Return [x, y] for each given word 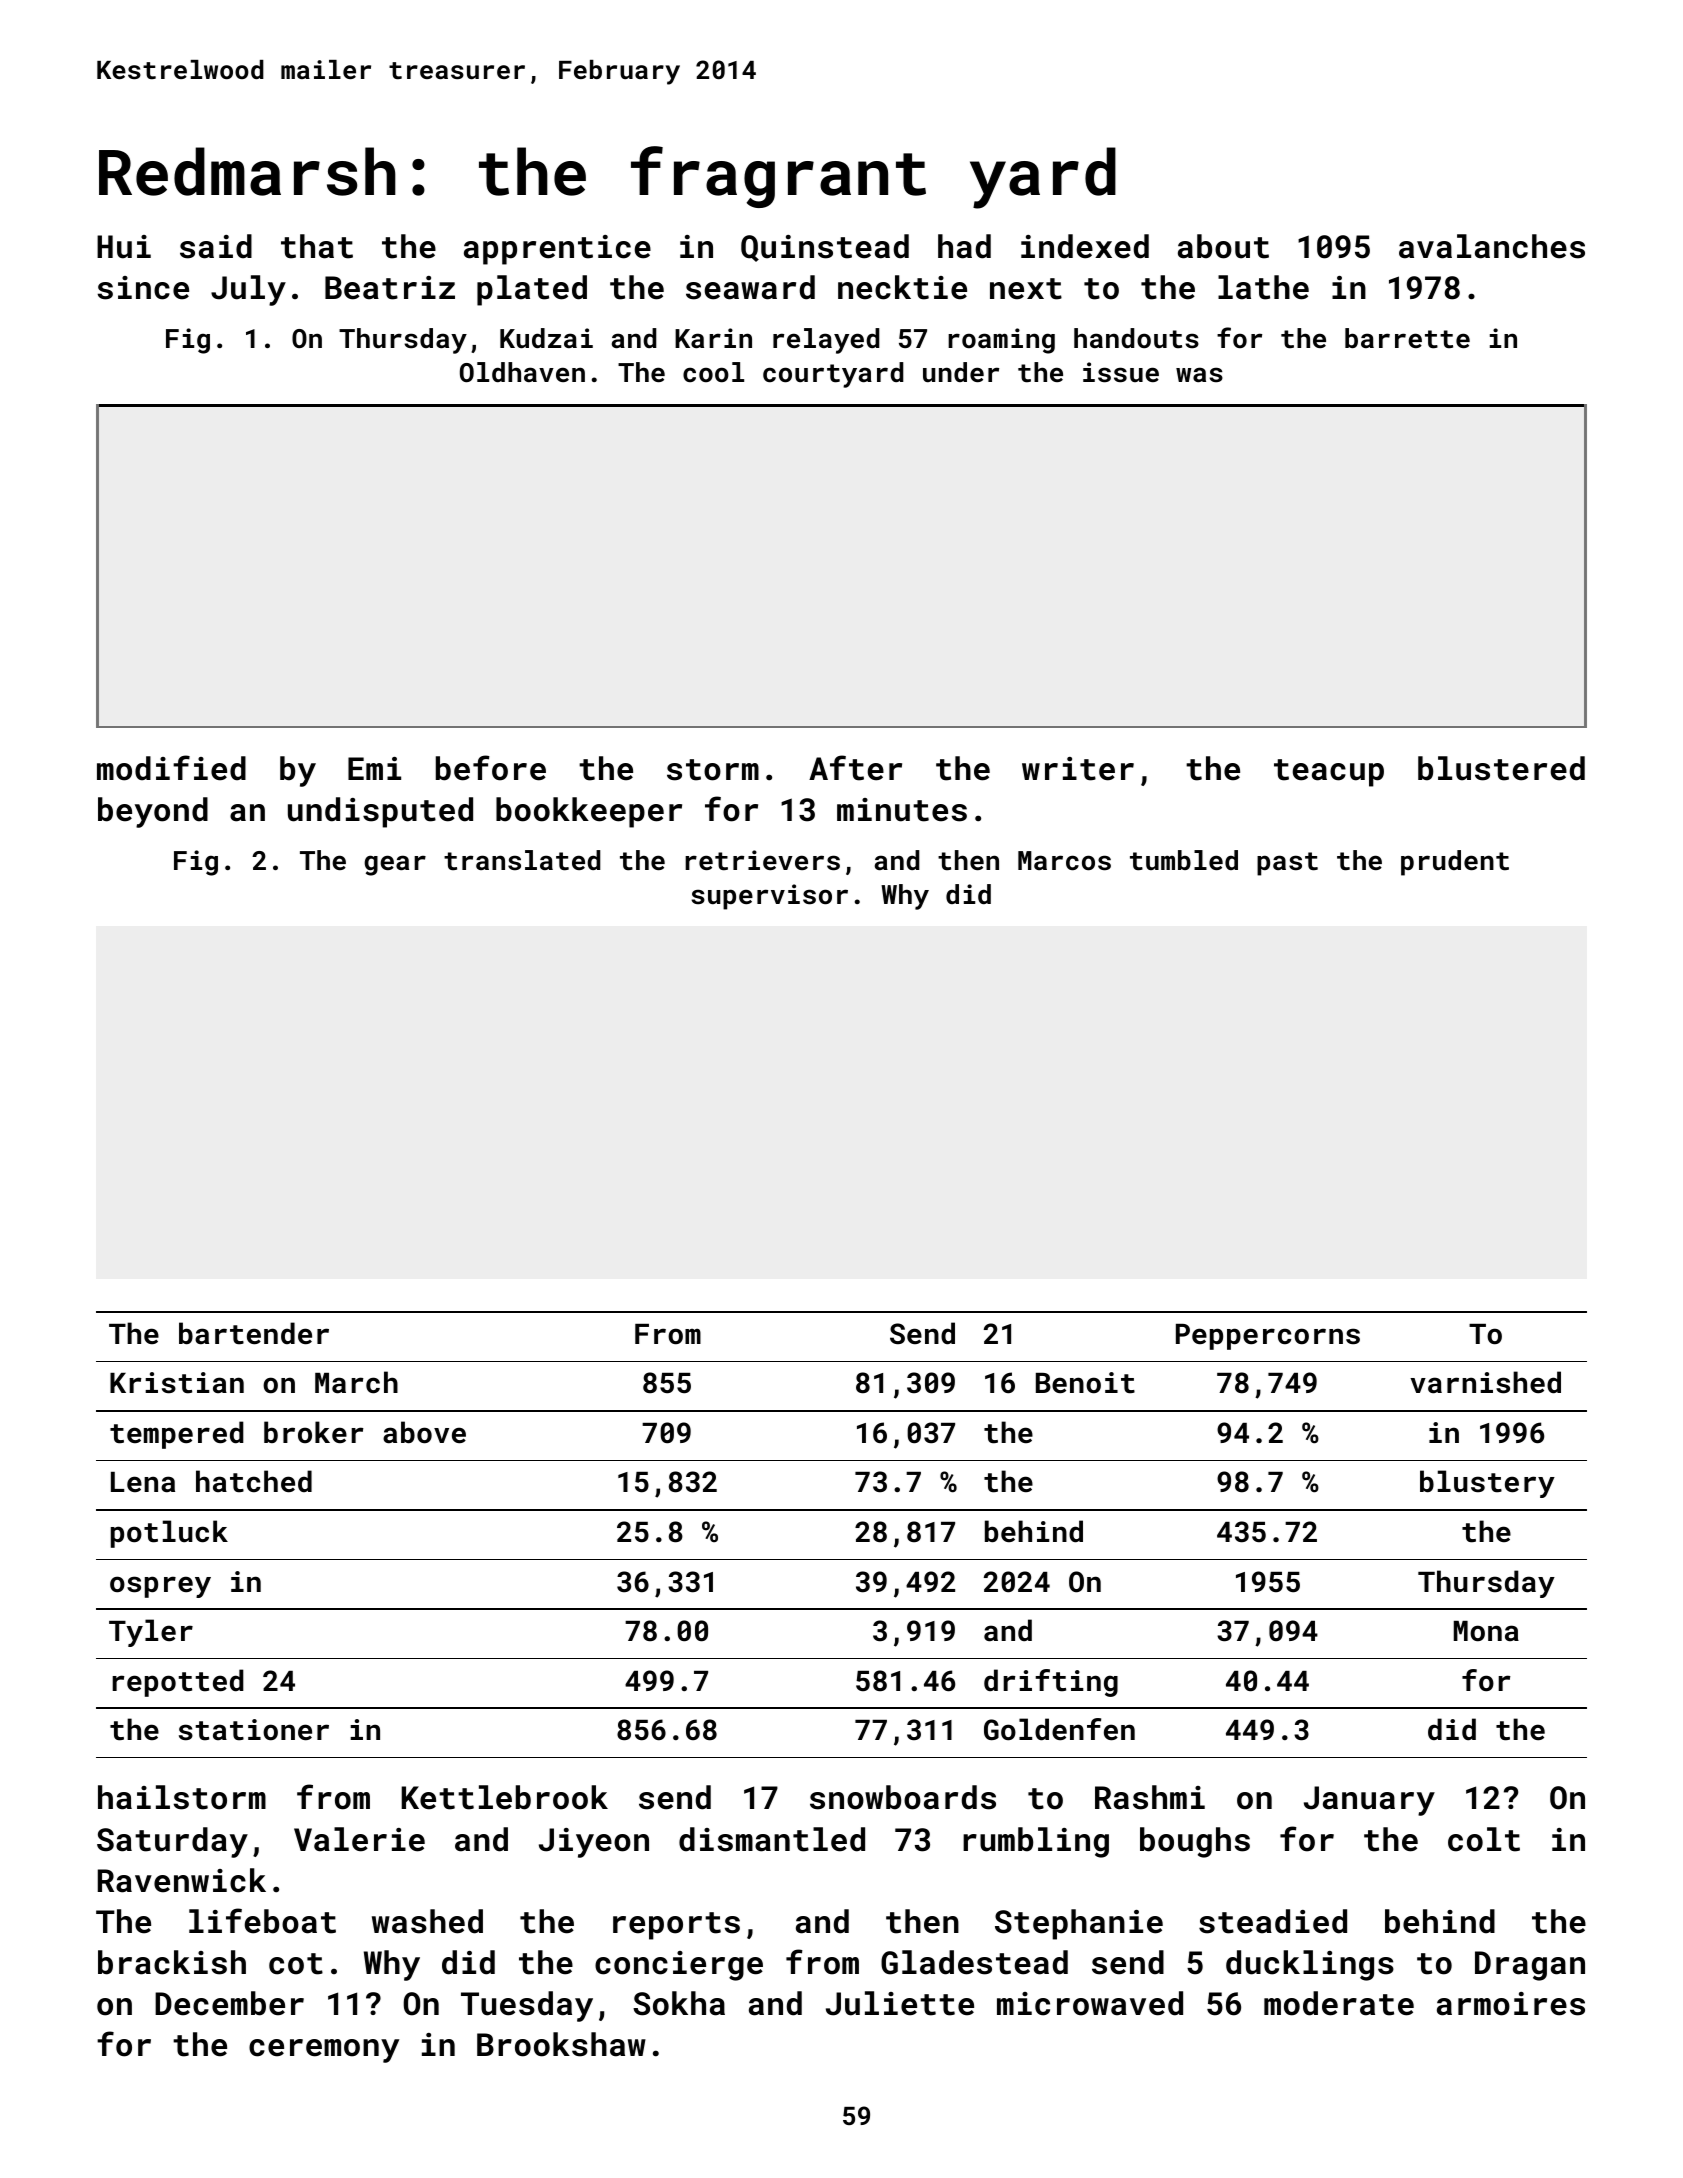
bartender [254, 1333]
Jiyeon [594, 1843]
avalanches [1492, 246]
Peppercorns [1268, 1337]
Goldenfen [1059, 1729]
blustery [1487, 1484]
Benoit [1085, 1383]
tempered [177, 1435]
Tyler [151, 1633]
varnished [1485, 1382]
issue [1121, 372]
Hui [124, 247]
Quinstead [825, 248]
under [961, 372]
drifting [1051, 1683]
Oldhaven [522, 372]
